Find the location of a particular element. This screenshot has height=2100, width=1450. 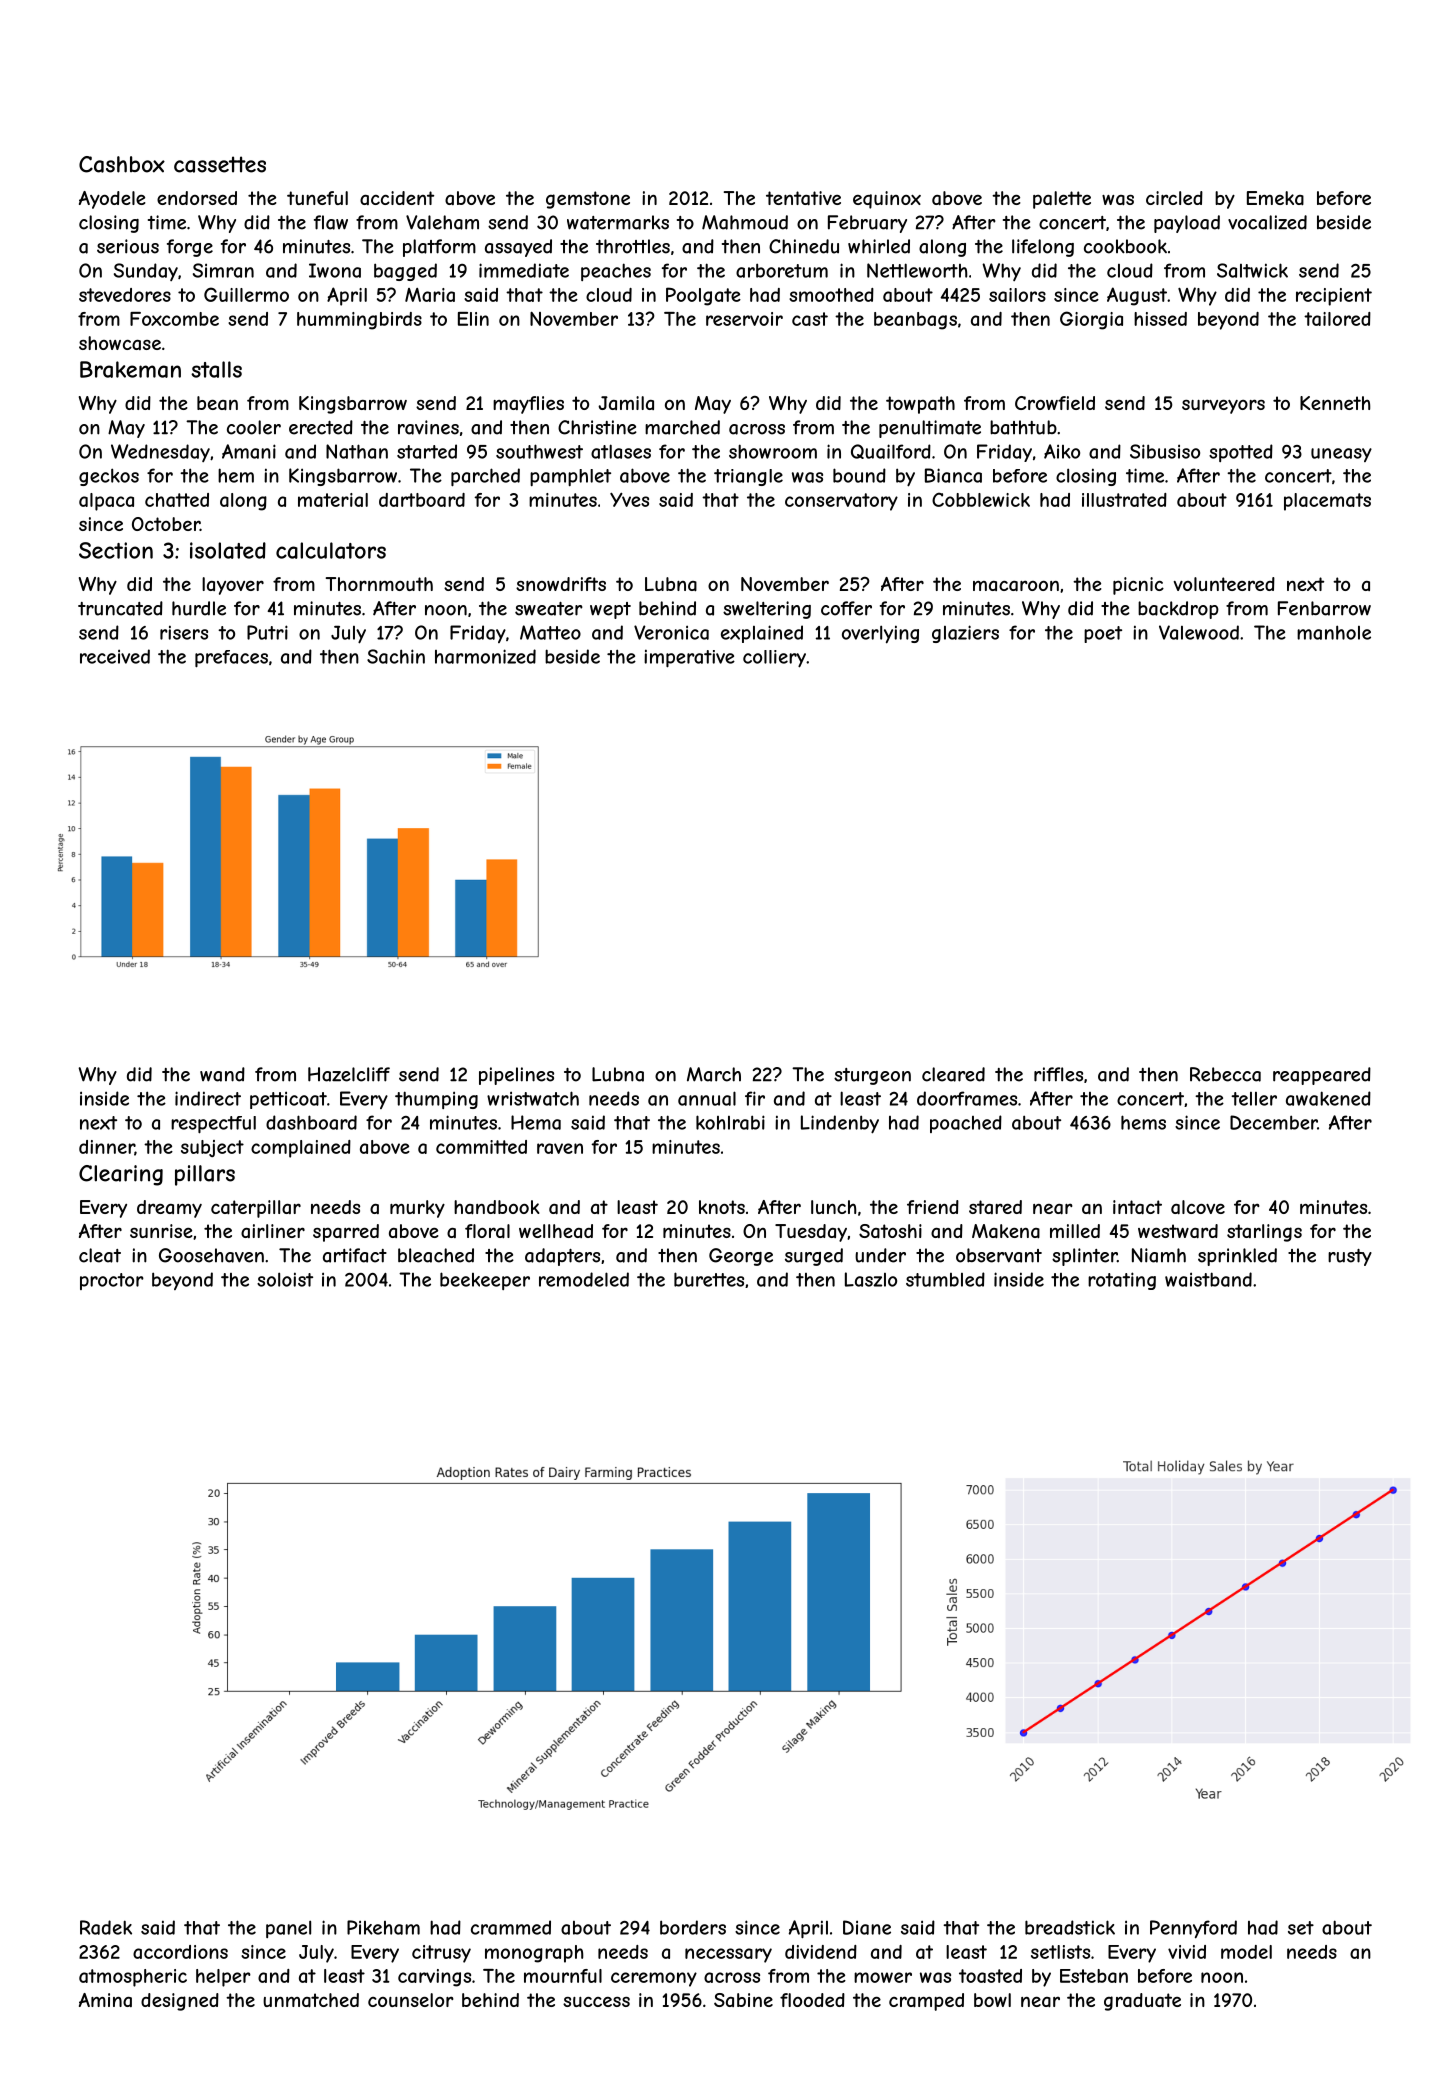

manhole is located at coordinates (1334, 632).
